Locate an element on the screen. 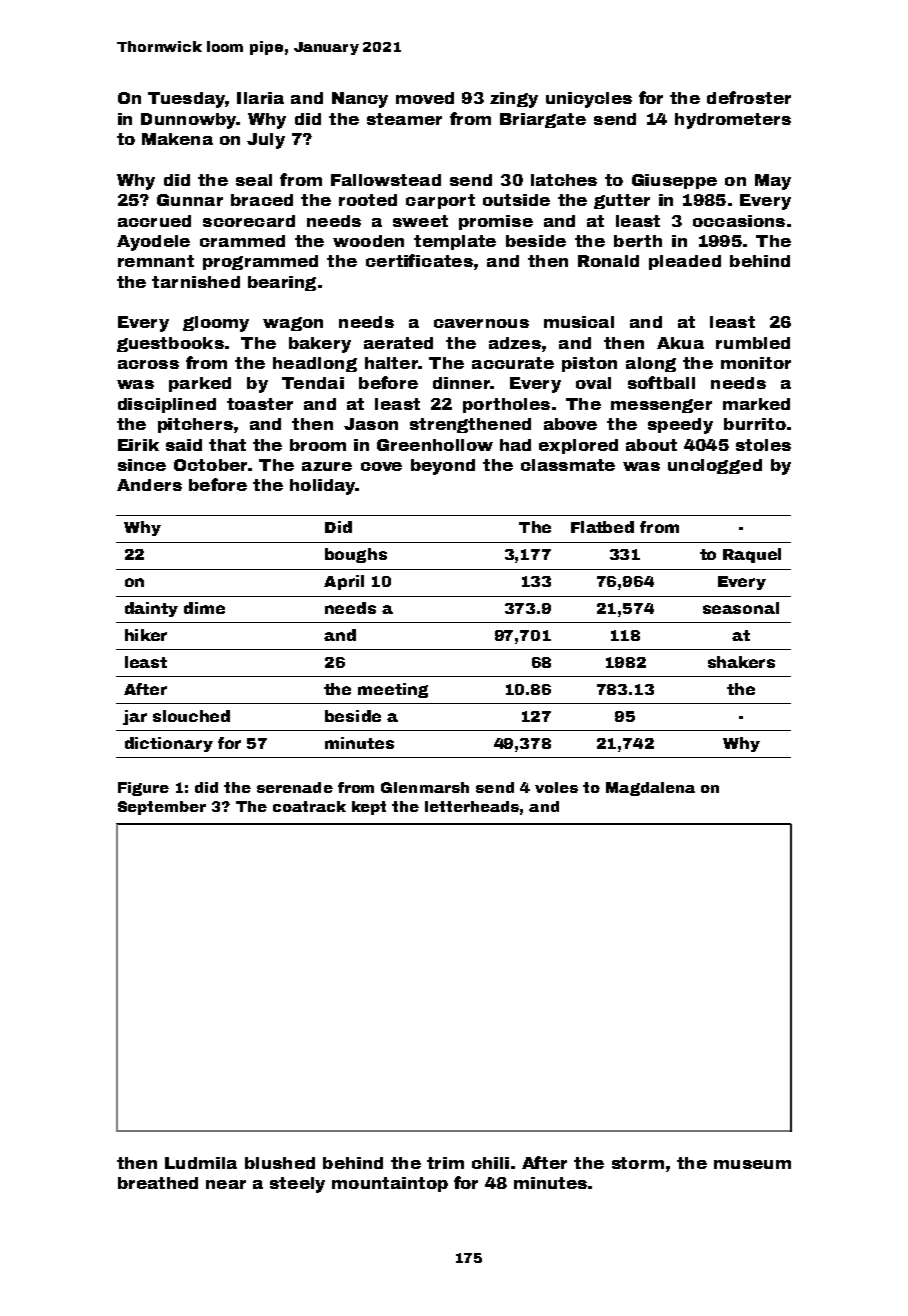  coatrack is located at coordinates (309, 806).
